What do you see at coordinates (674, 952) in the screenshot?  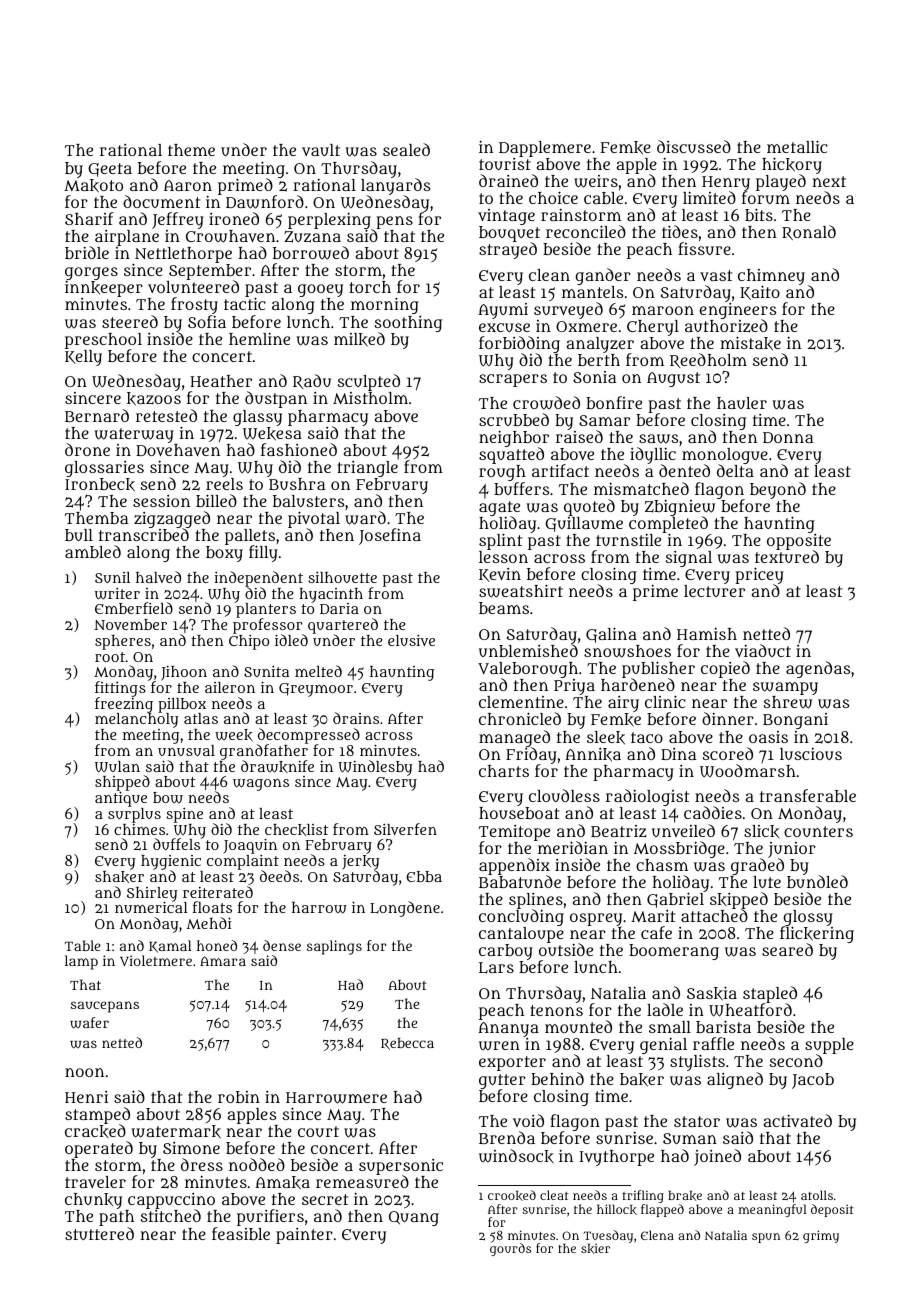 I see `boomerang` at bounding box center [674, 952].
